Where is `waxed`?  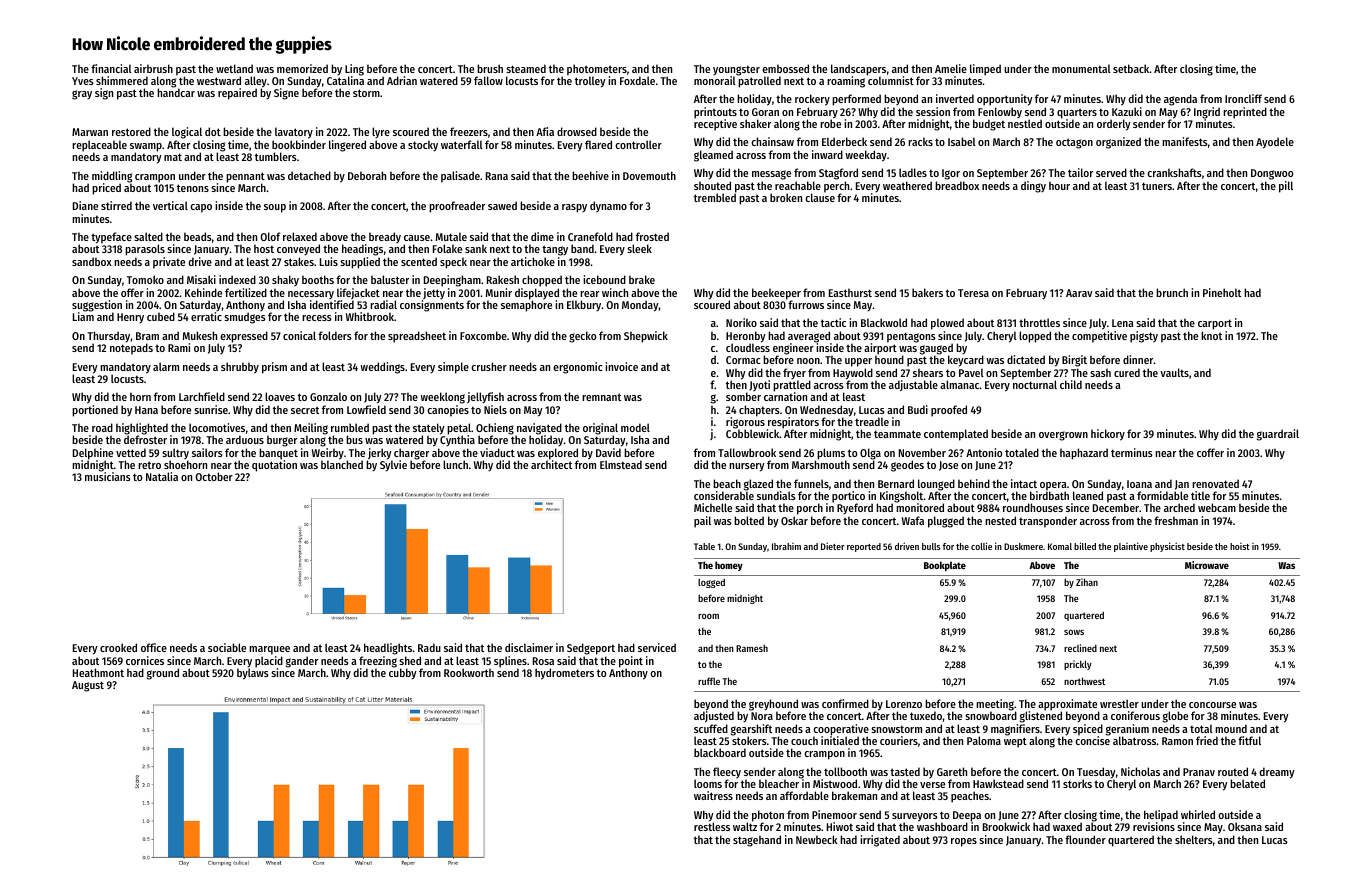 waxed is located at coordinates (1067, 826).
